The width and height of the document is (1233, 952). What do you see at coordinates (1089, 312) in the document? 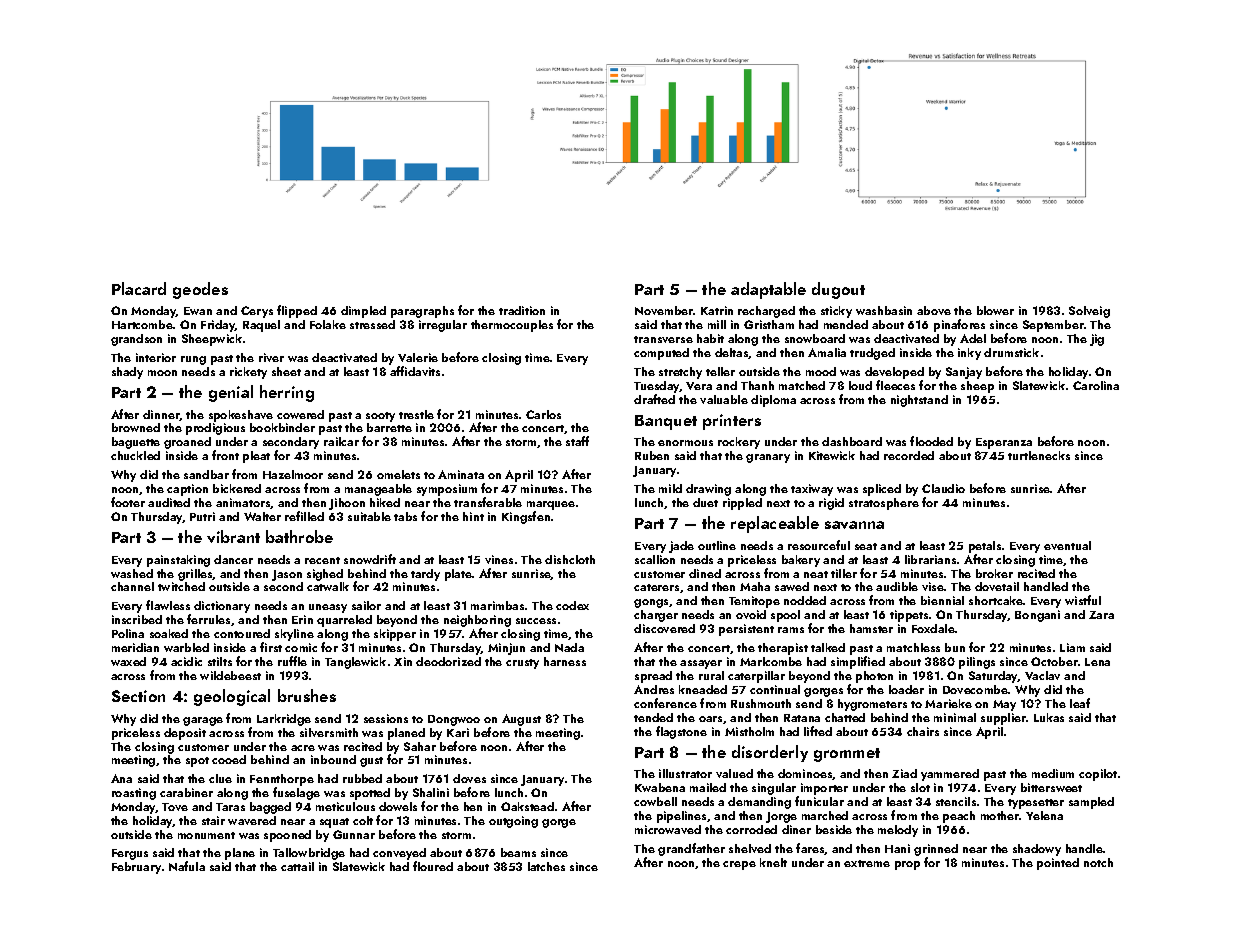
I see `Solveig` at bounding box center [1089, 312].
